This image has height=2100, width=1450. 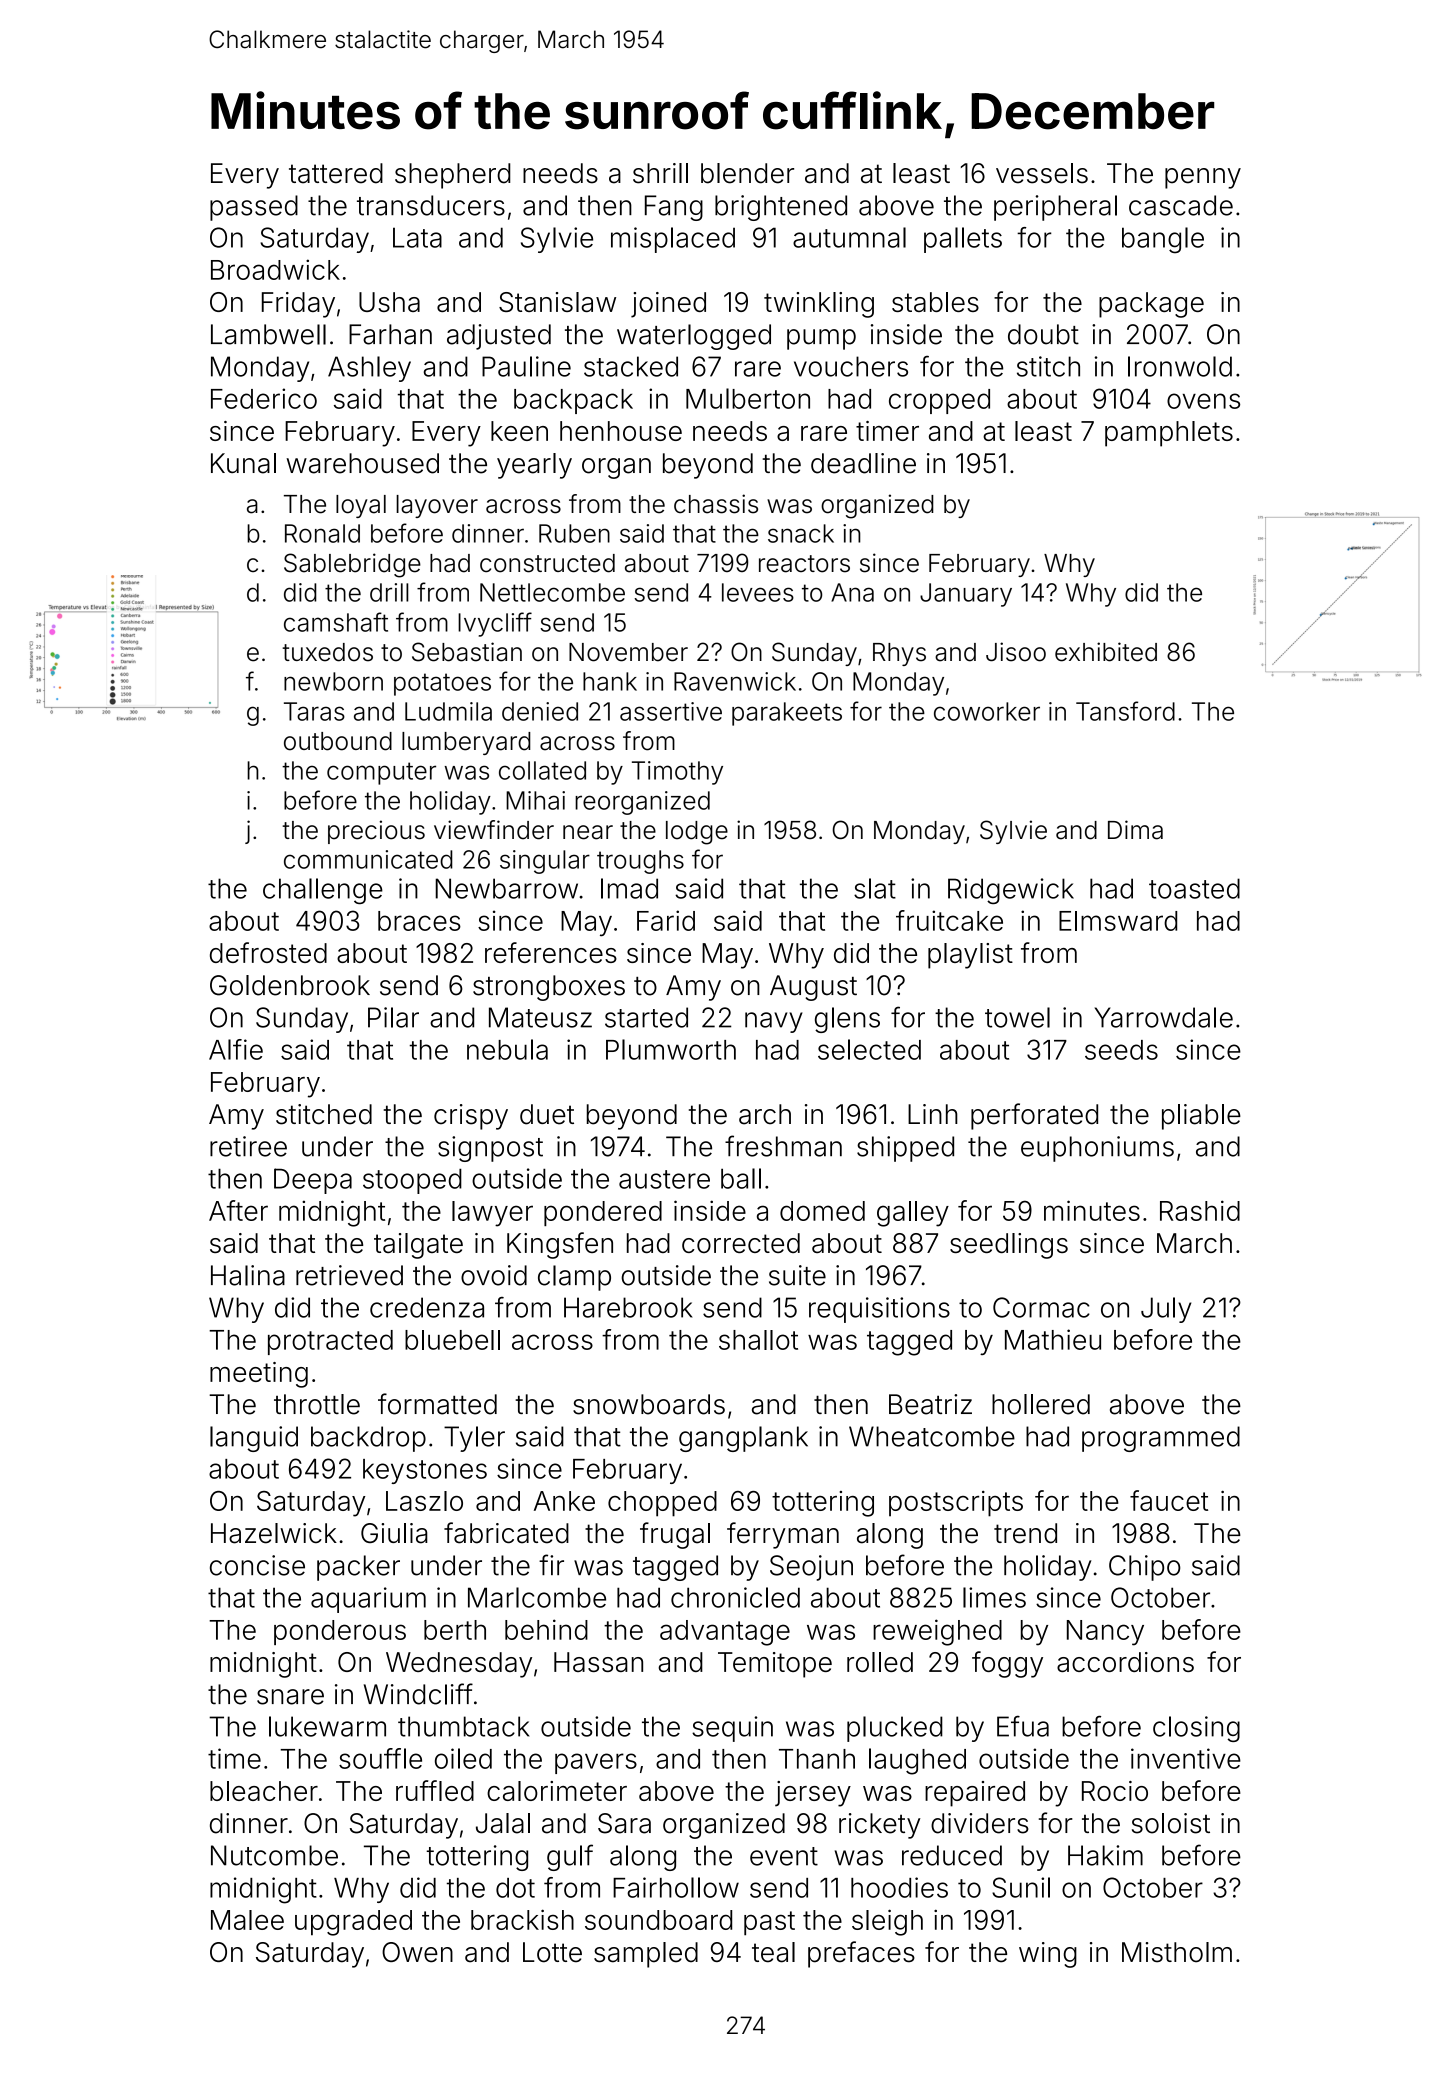 What do you see at coordinates (660, 173) in the image?
I see `shrill` at bounding box center [660, 173].
